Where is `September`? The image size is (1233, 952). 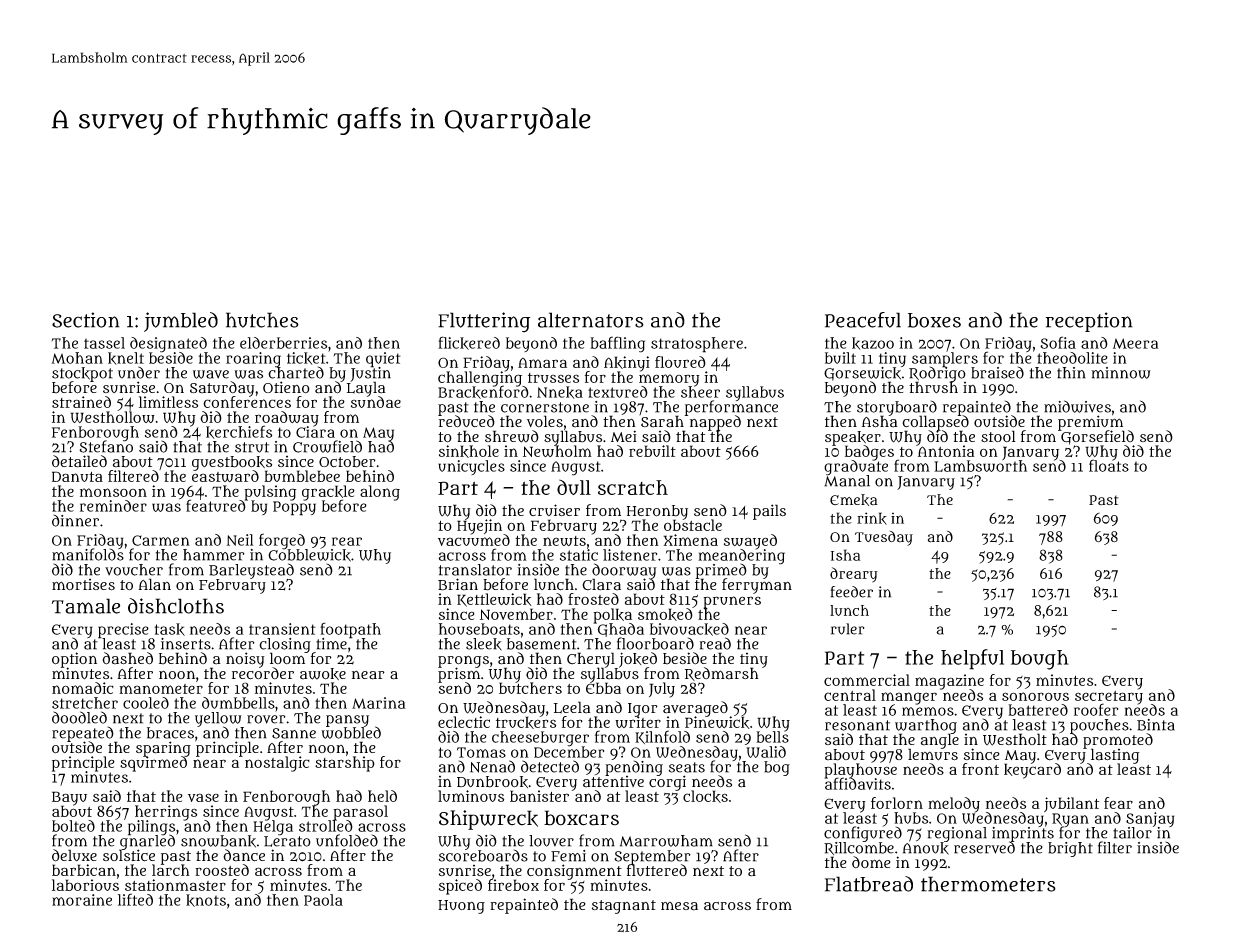 September is located at coordinates (652, 857).
